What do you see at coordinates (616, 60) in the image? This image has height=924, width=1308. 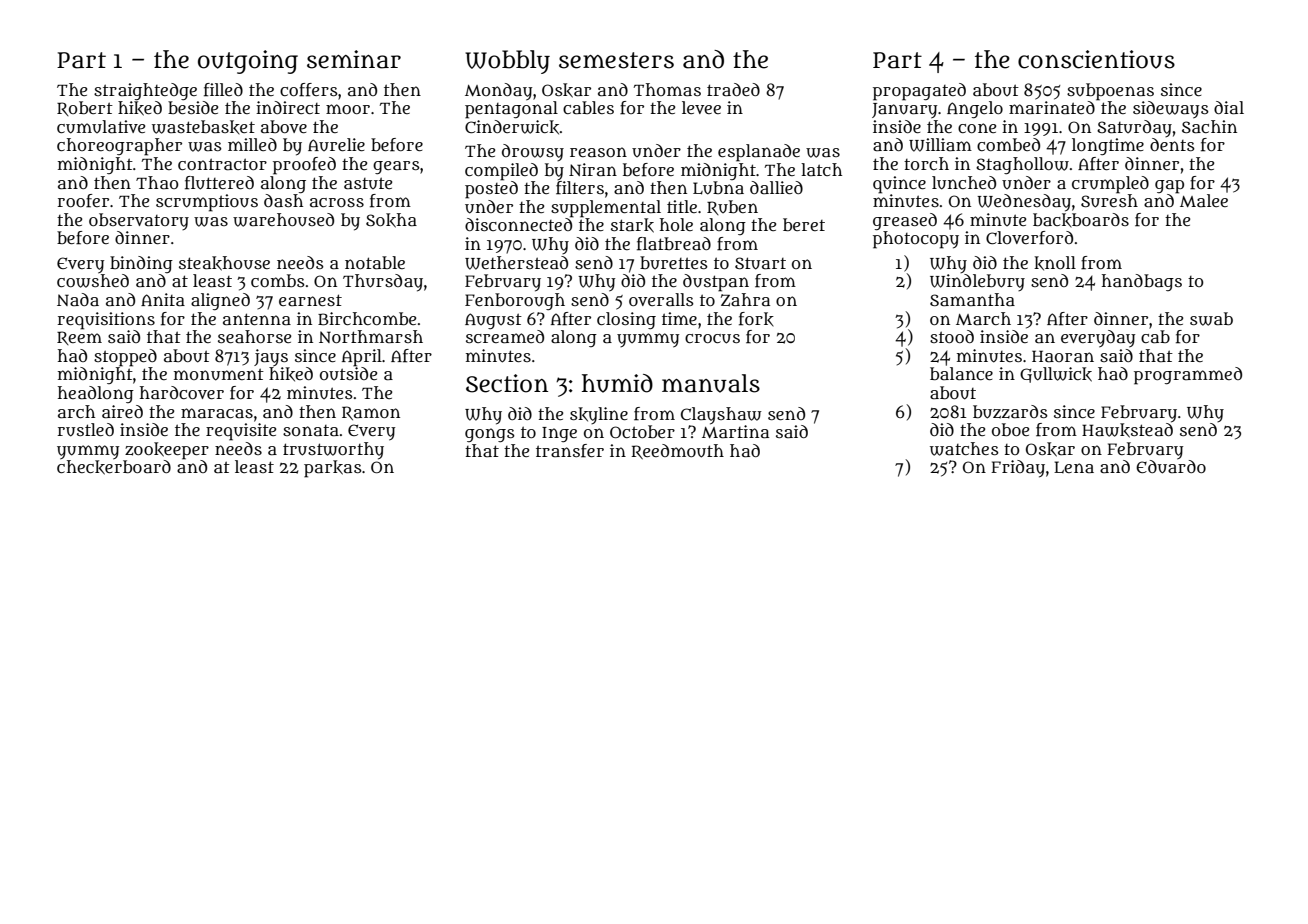 I see `semesters` at bounding box center [616, 60].
